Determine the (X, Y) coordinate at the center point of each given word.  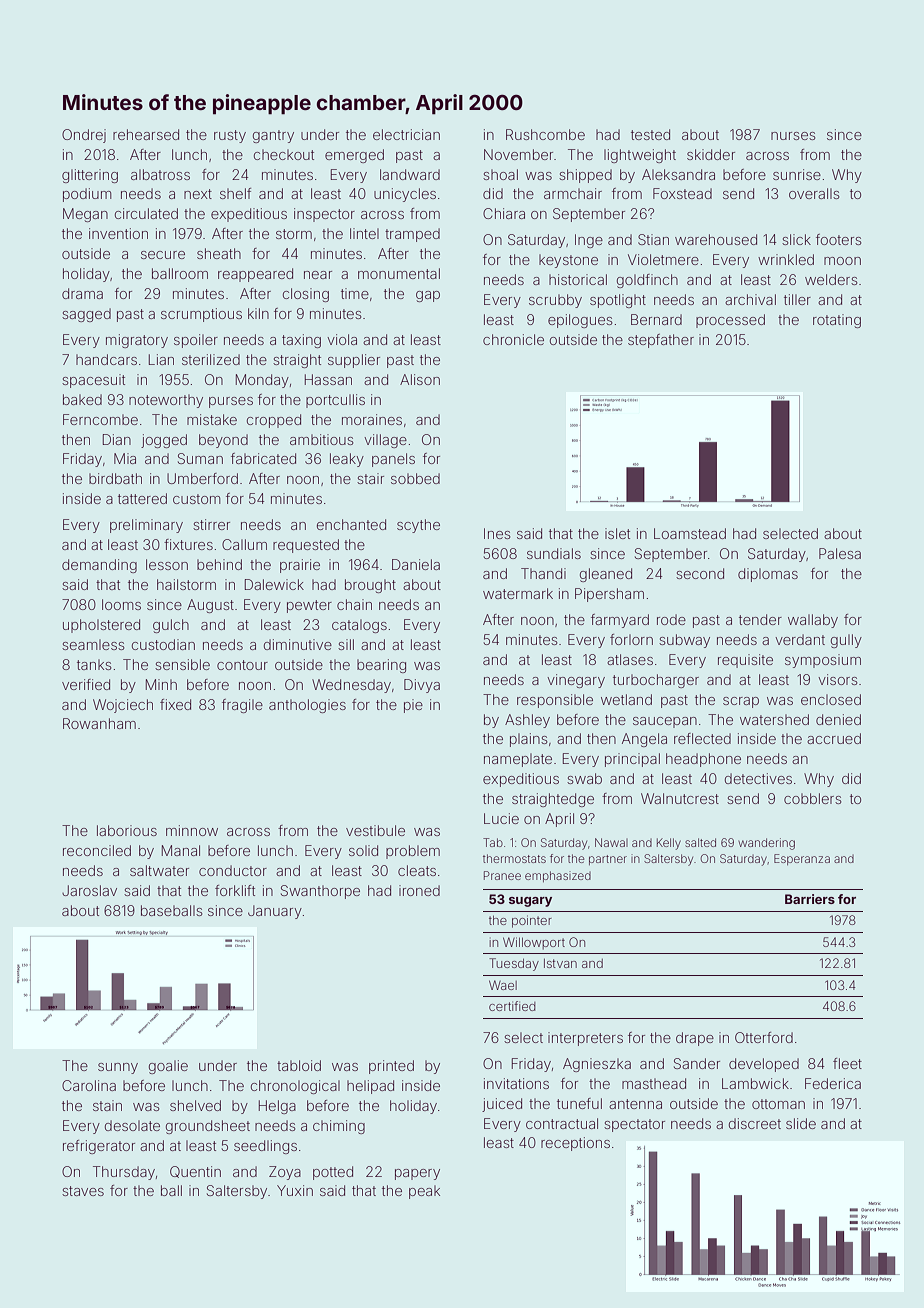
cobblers (812, 798)
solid (363, 850)
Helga (277, 1107)
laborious (127, 830)
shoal (500, 174)
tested (650, 134)
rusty (230, 136)
